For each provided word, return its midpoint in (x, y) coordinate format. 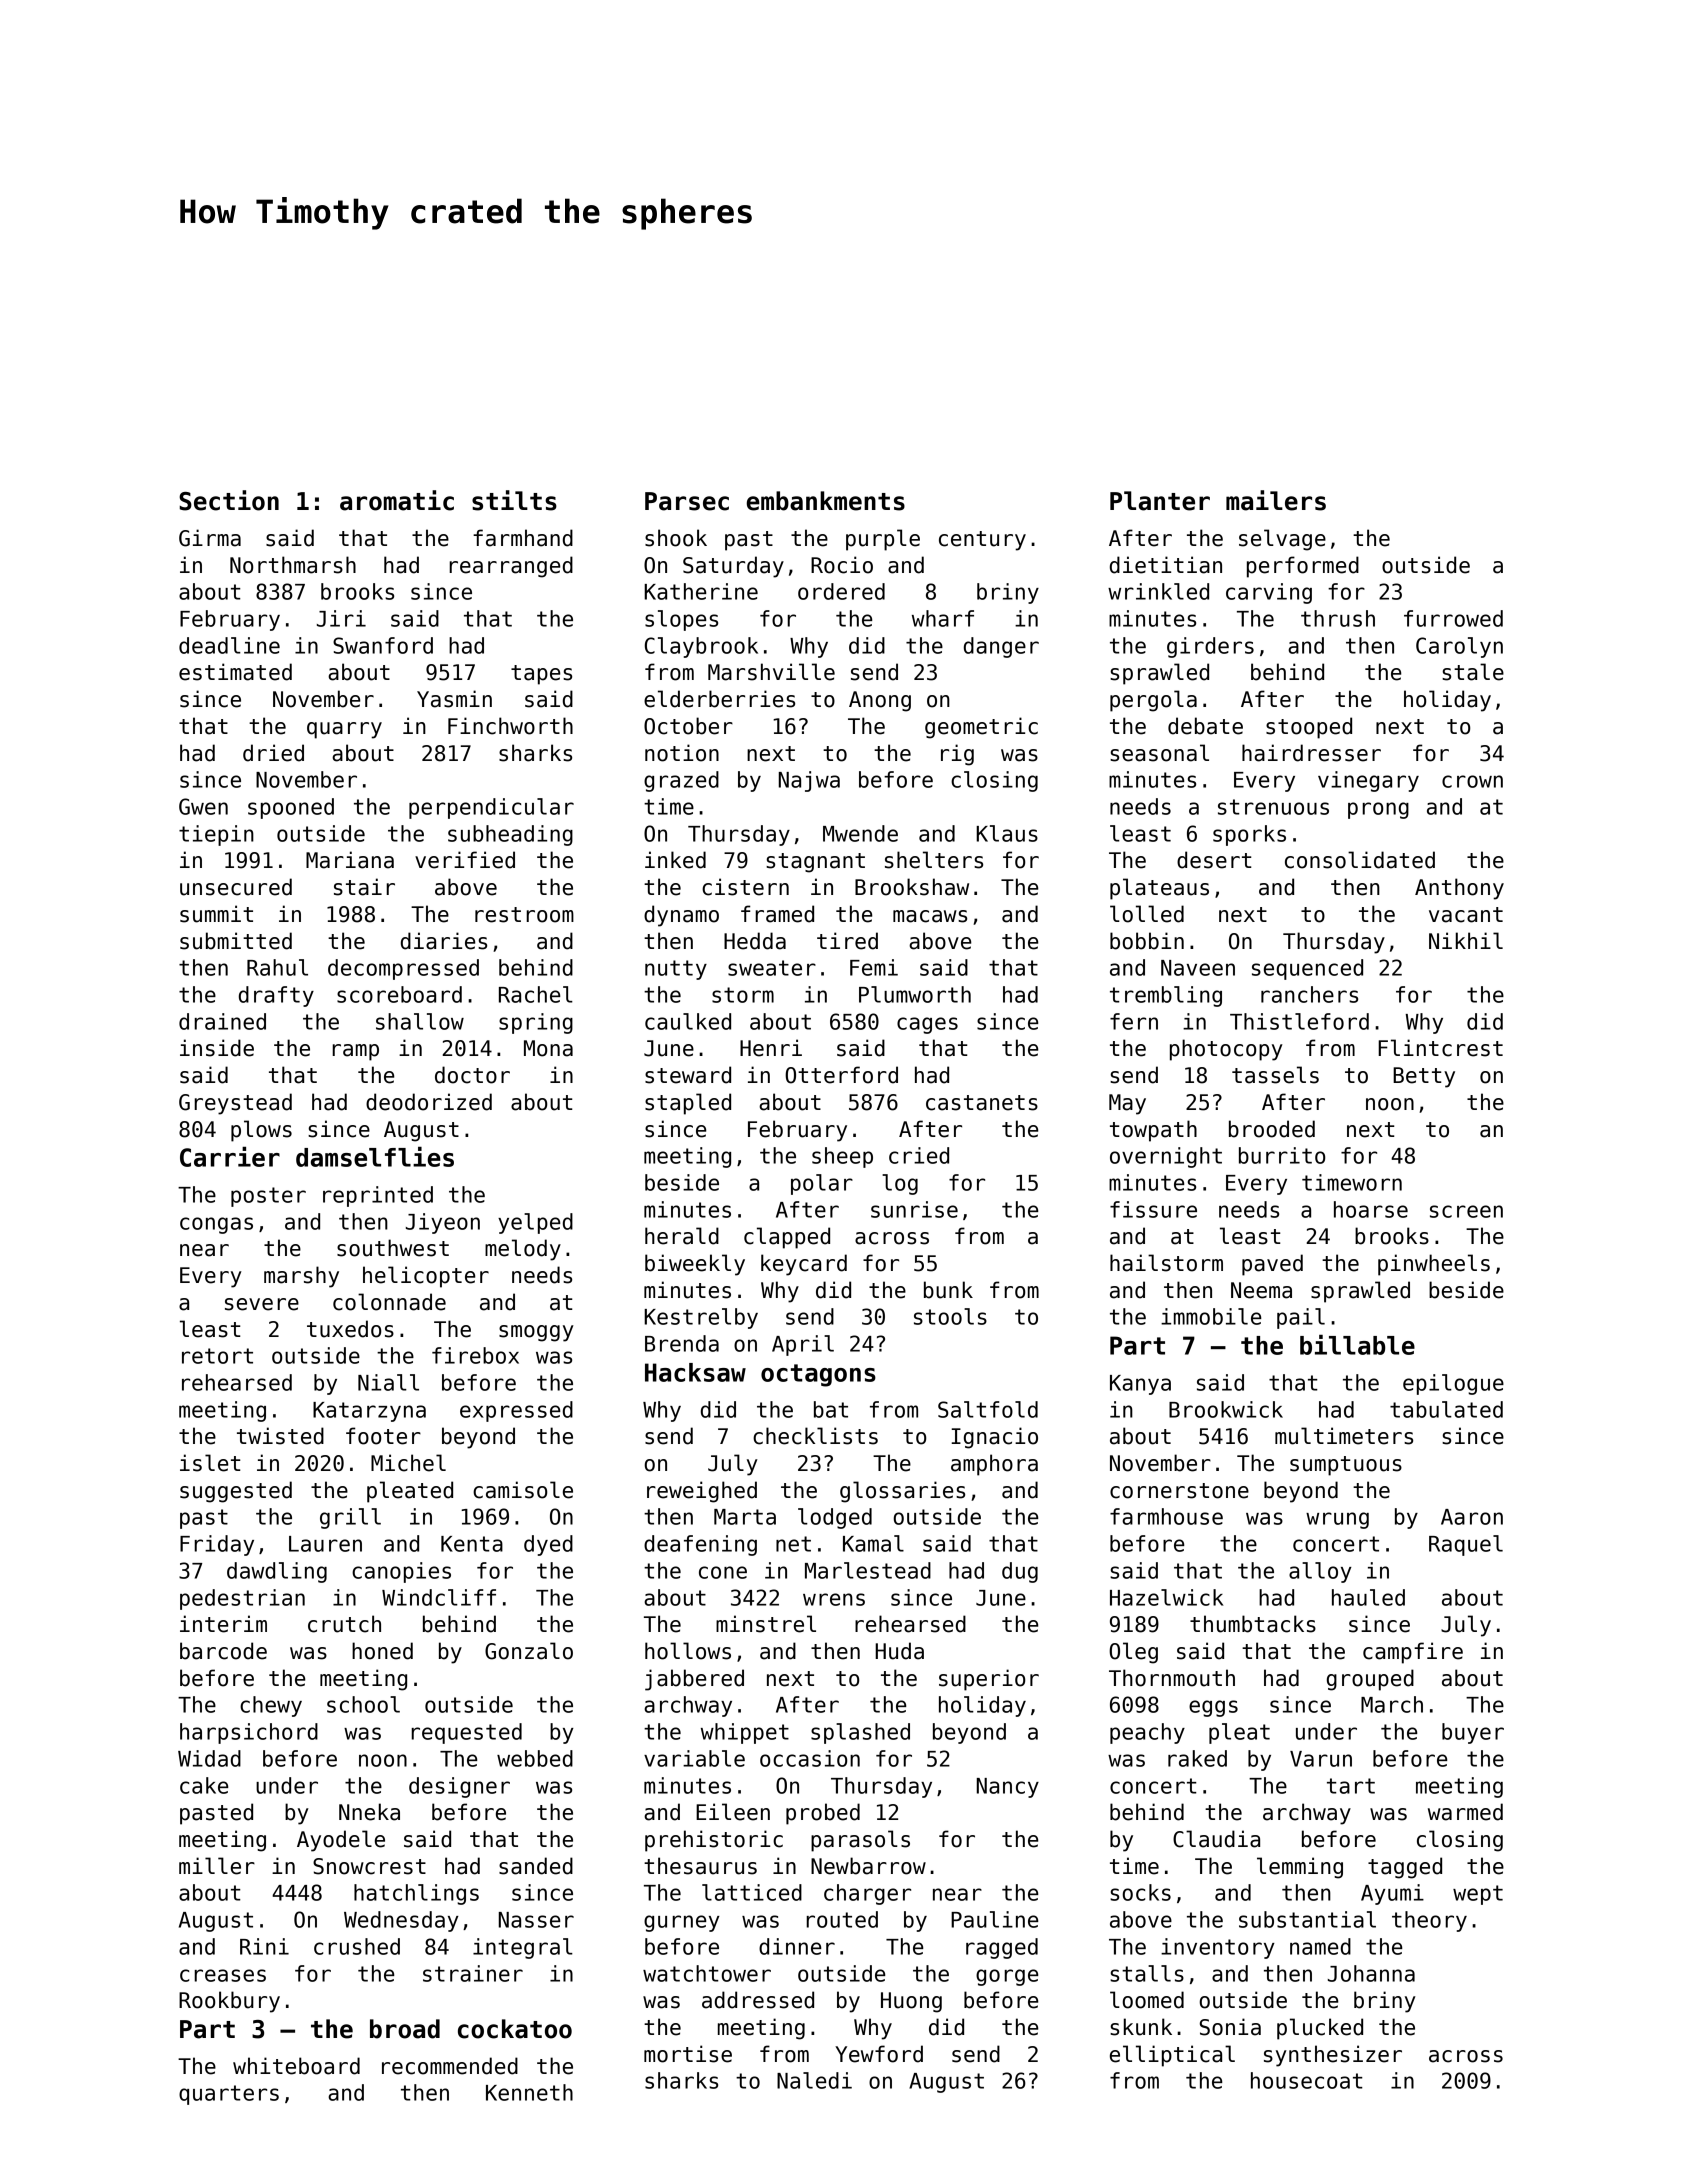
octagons (818, 1375)
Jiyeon (443, 1223)
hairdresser (1311, 753)
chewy (271, 1706)
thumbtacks (1253, 1624)
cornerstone (1179, 1491)
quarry (344, 730)
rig (957, 755)
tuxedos (350, 1329)
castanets (982, 1103)
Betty (1424, 1077)
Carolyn (1459, 647)
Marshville (771, 672)
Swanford (383, 645)
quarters (229, 2095)
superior (989, 1680)
